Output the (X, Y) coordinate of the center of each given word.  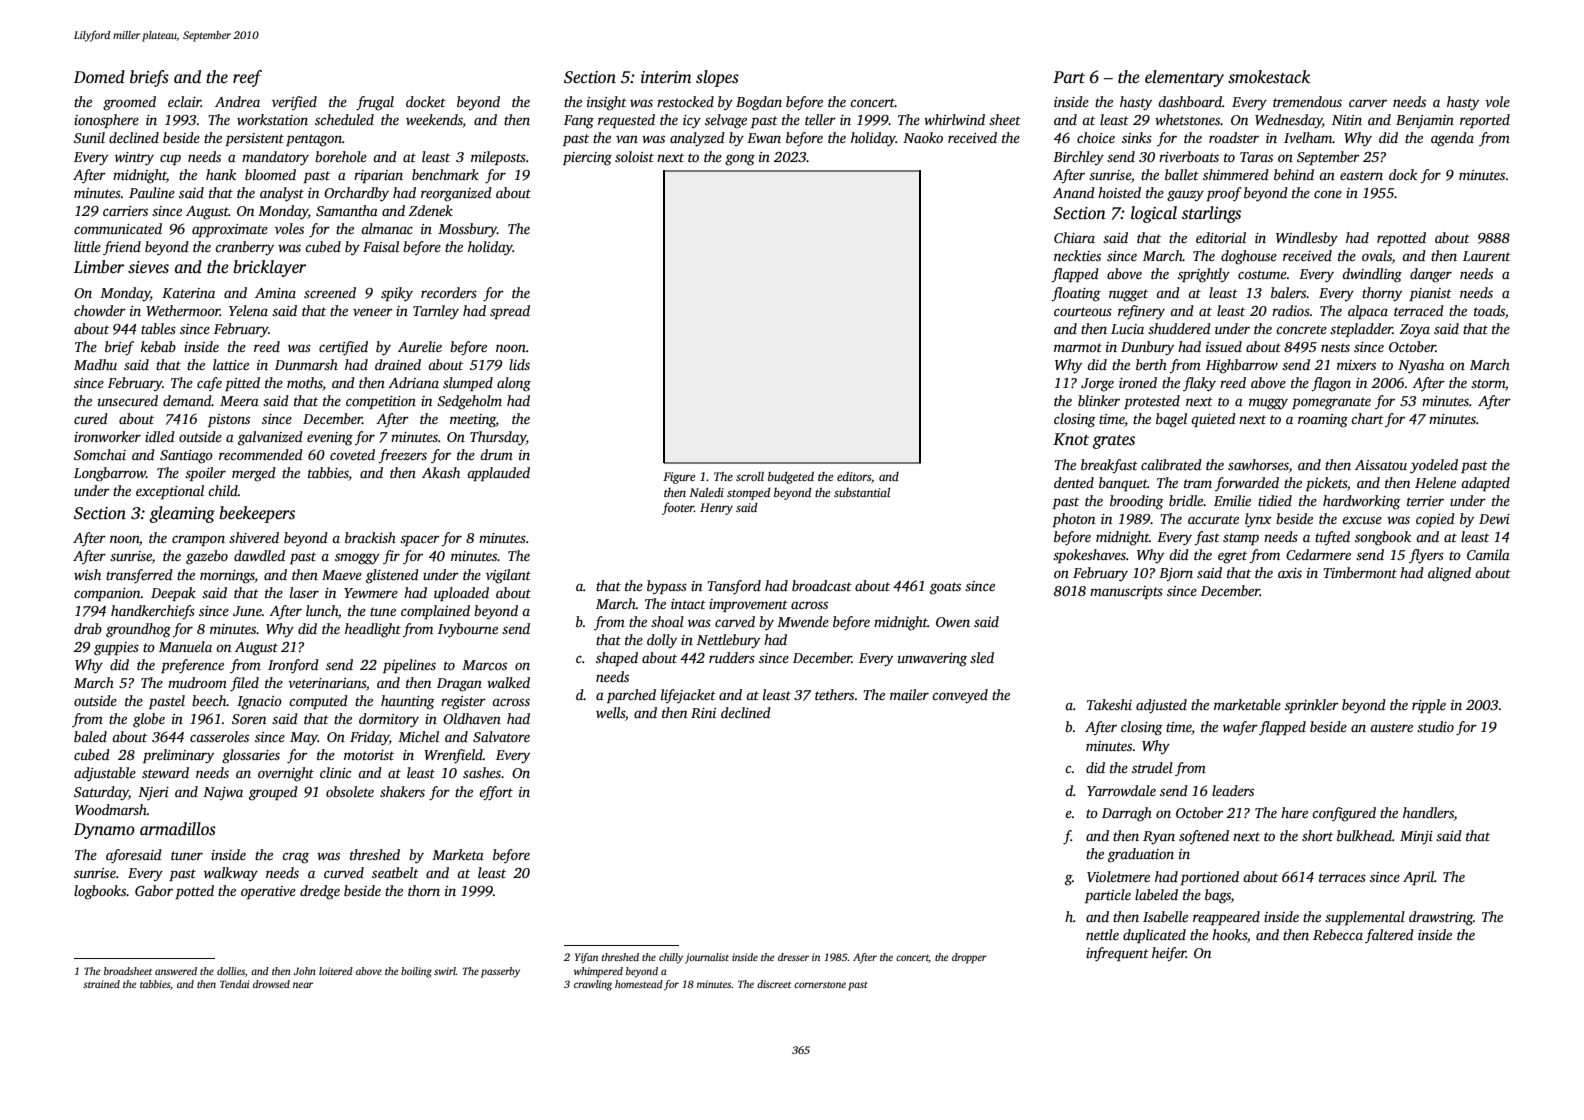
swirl (445, 971)
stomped (749, 493)
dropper (969, 958)
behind (1294, 174)
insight (607, 103)
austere (1391, 727)
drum (496, 454)
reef (247, 78)
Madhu (95, 364)
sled (982, 657)
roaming (1323, 421)
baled (90, 736)
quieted (1213, 420)
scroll (750, 476)
